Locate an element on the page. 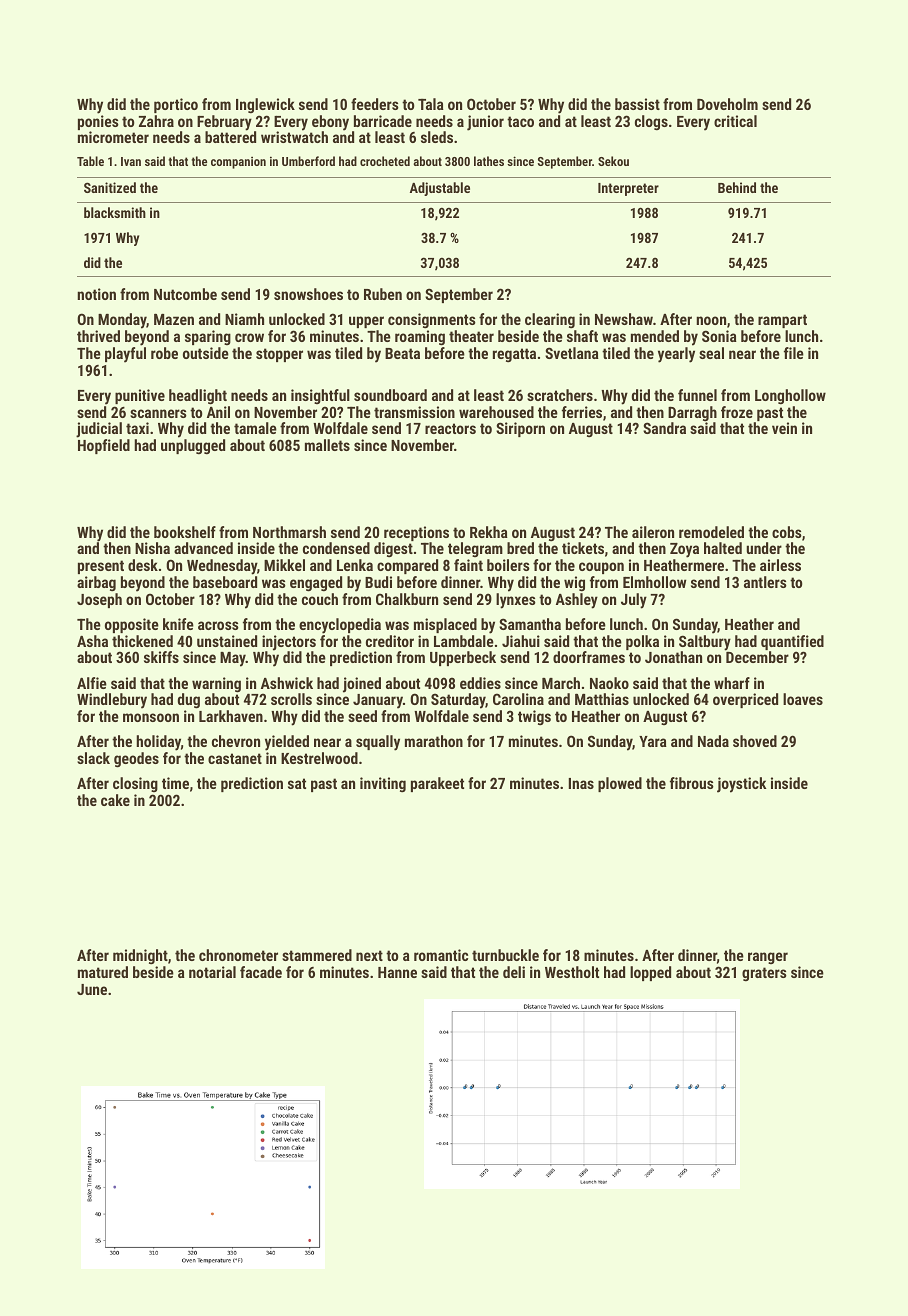 This page has width=908, height=1316. notarial is located at coordinates (212, 972).
